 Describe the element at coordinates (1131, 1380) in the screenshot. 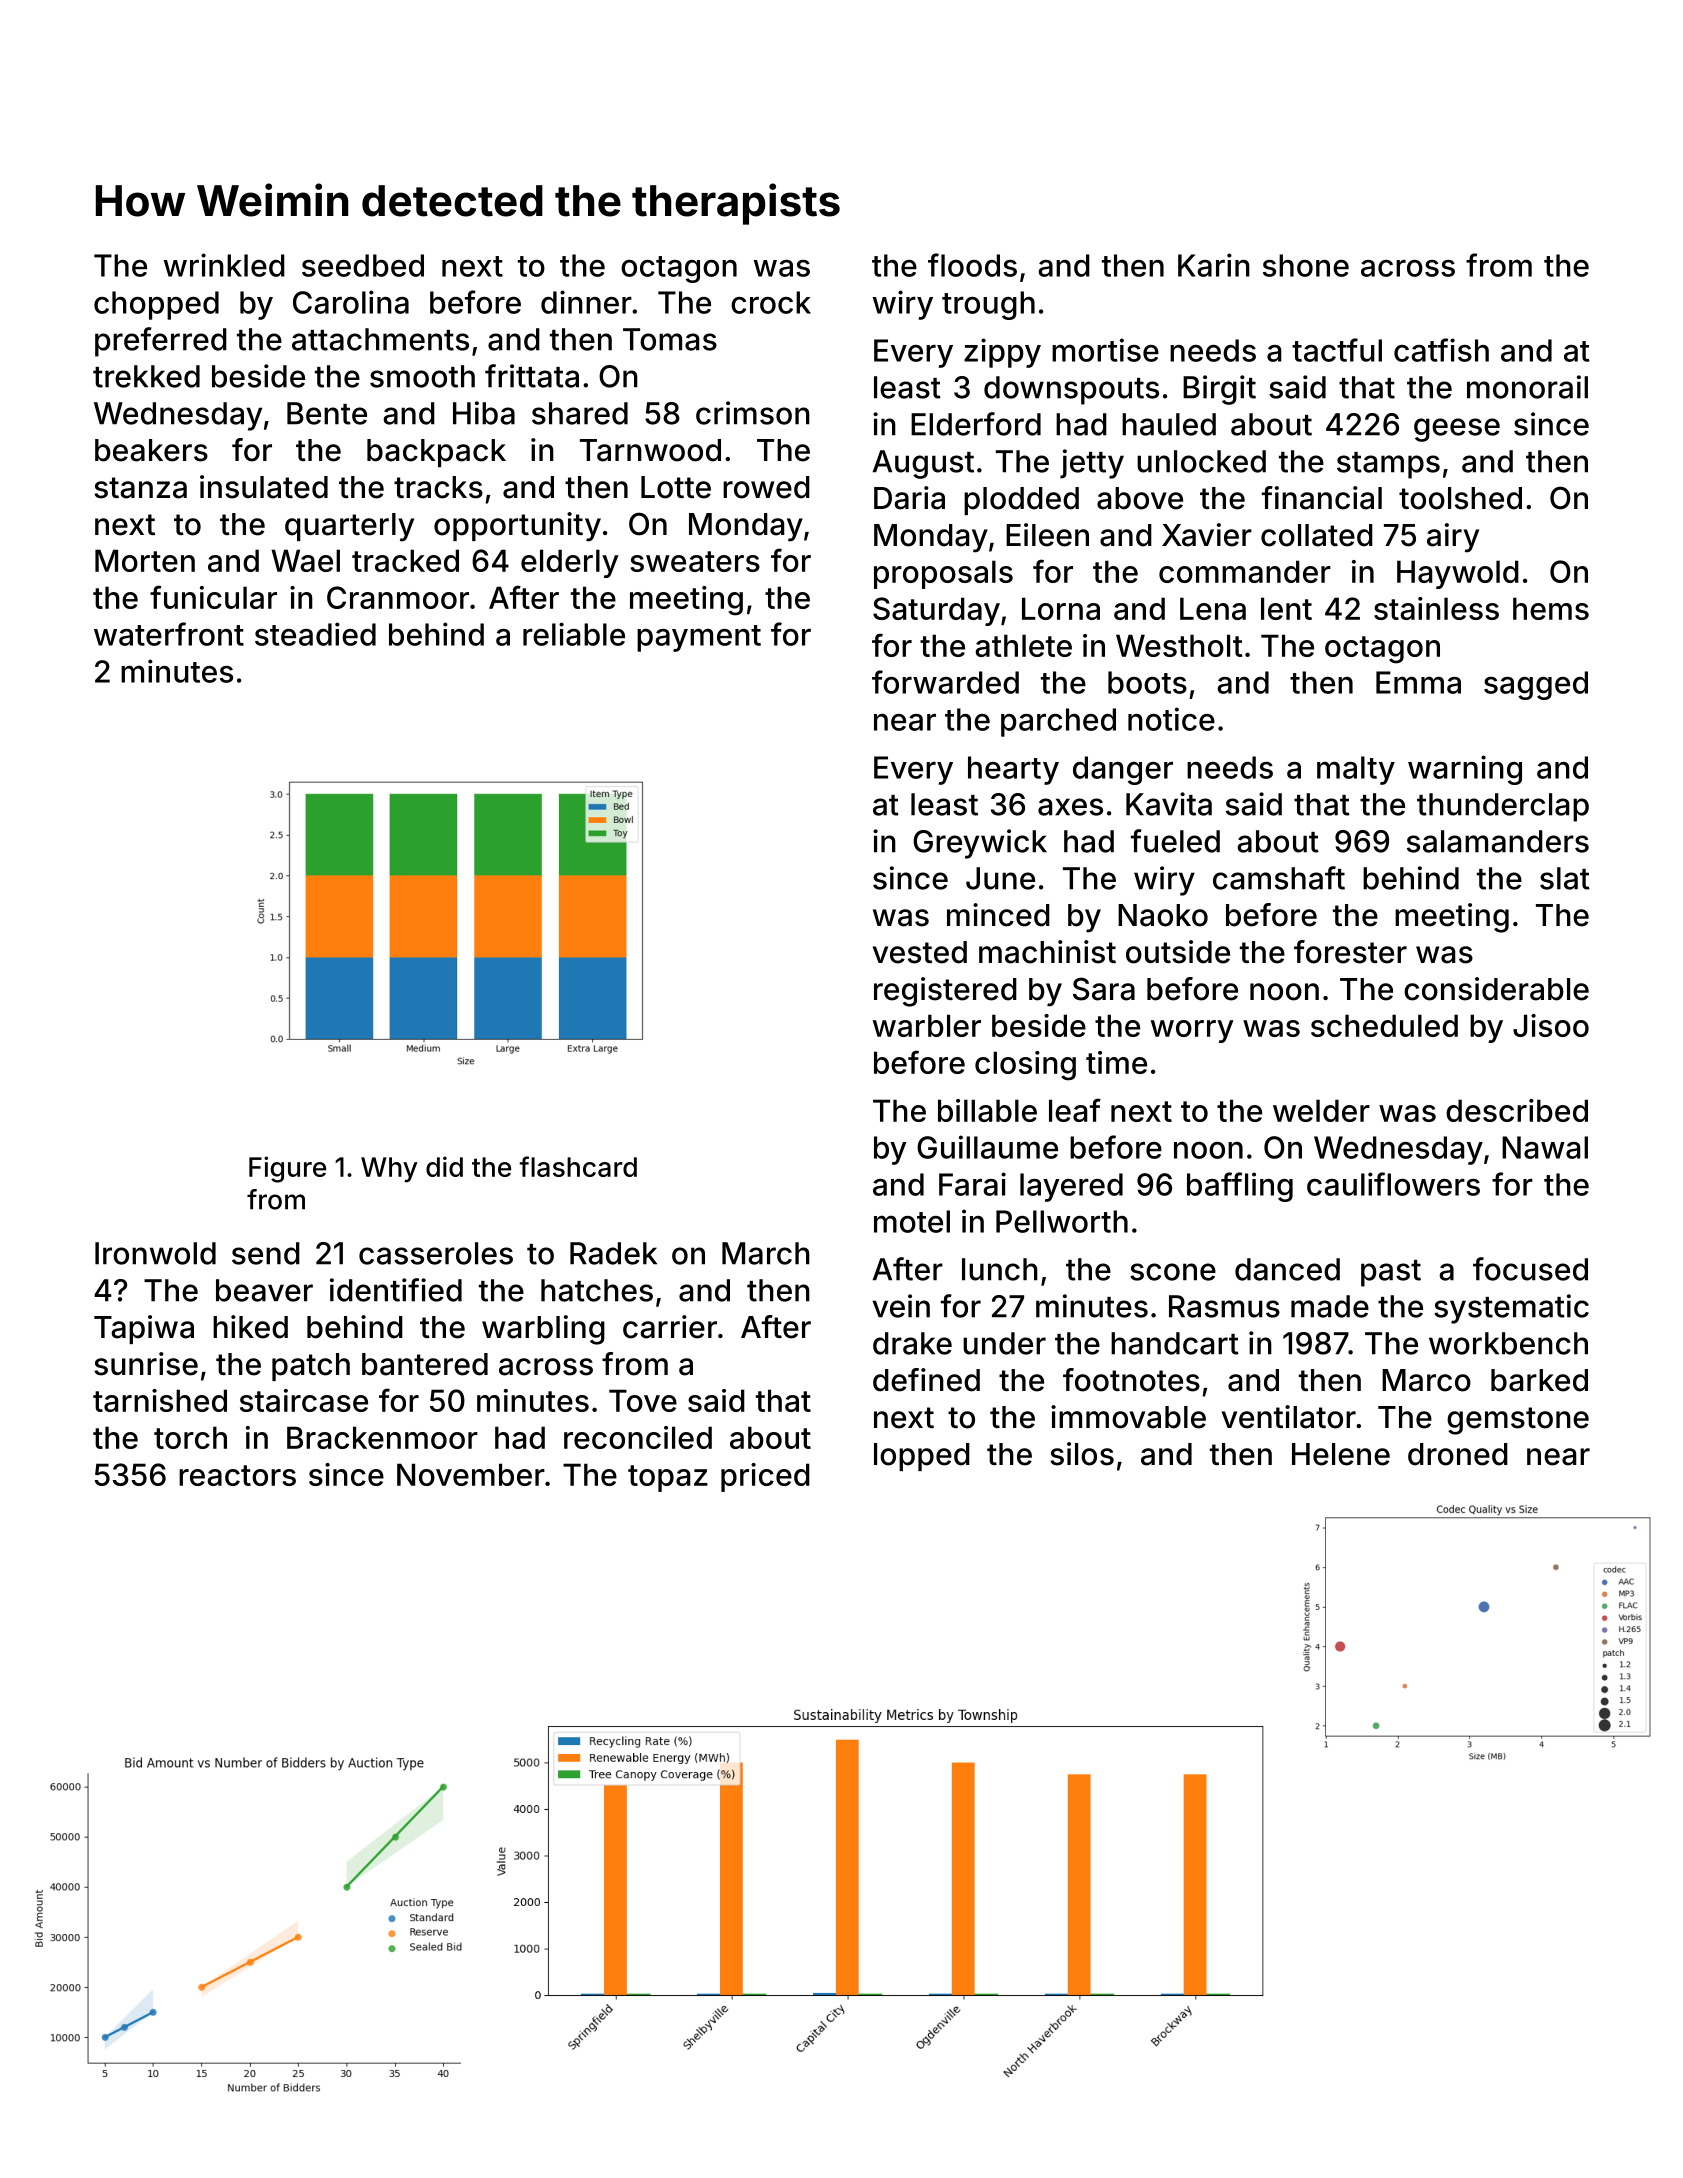

I see `footnotes` at that location.
